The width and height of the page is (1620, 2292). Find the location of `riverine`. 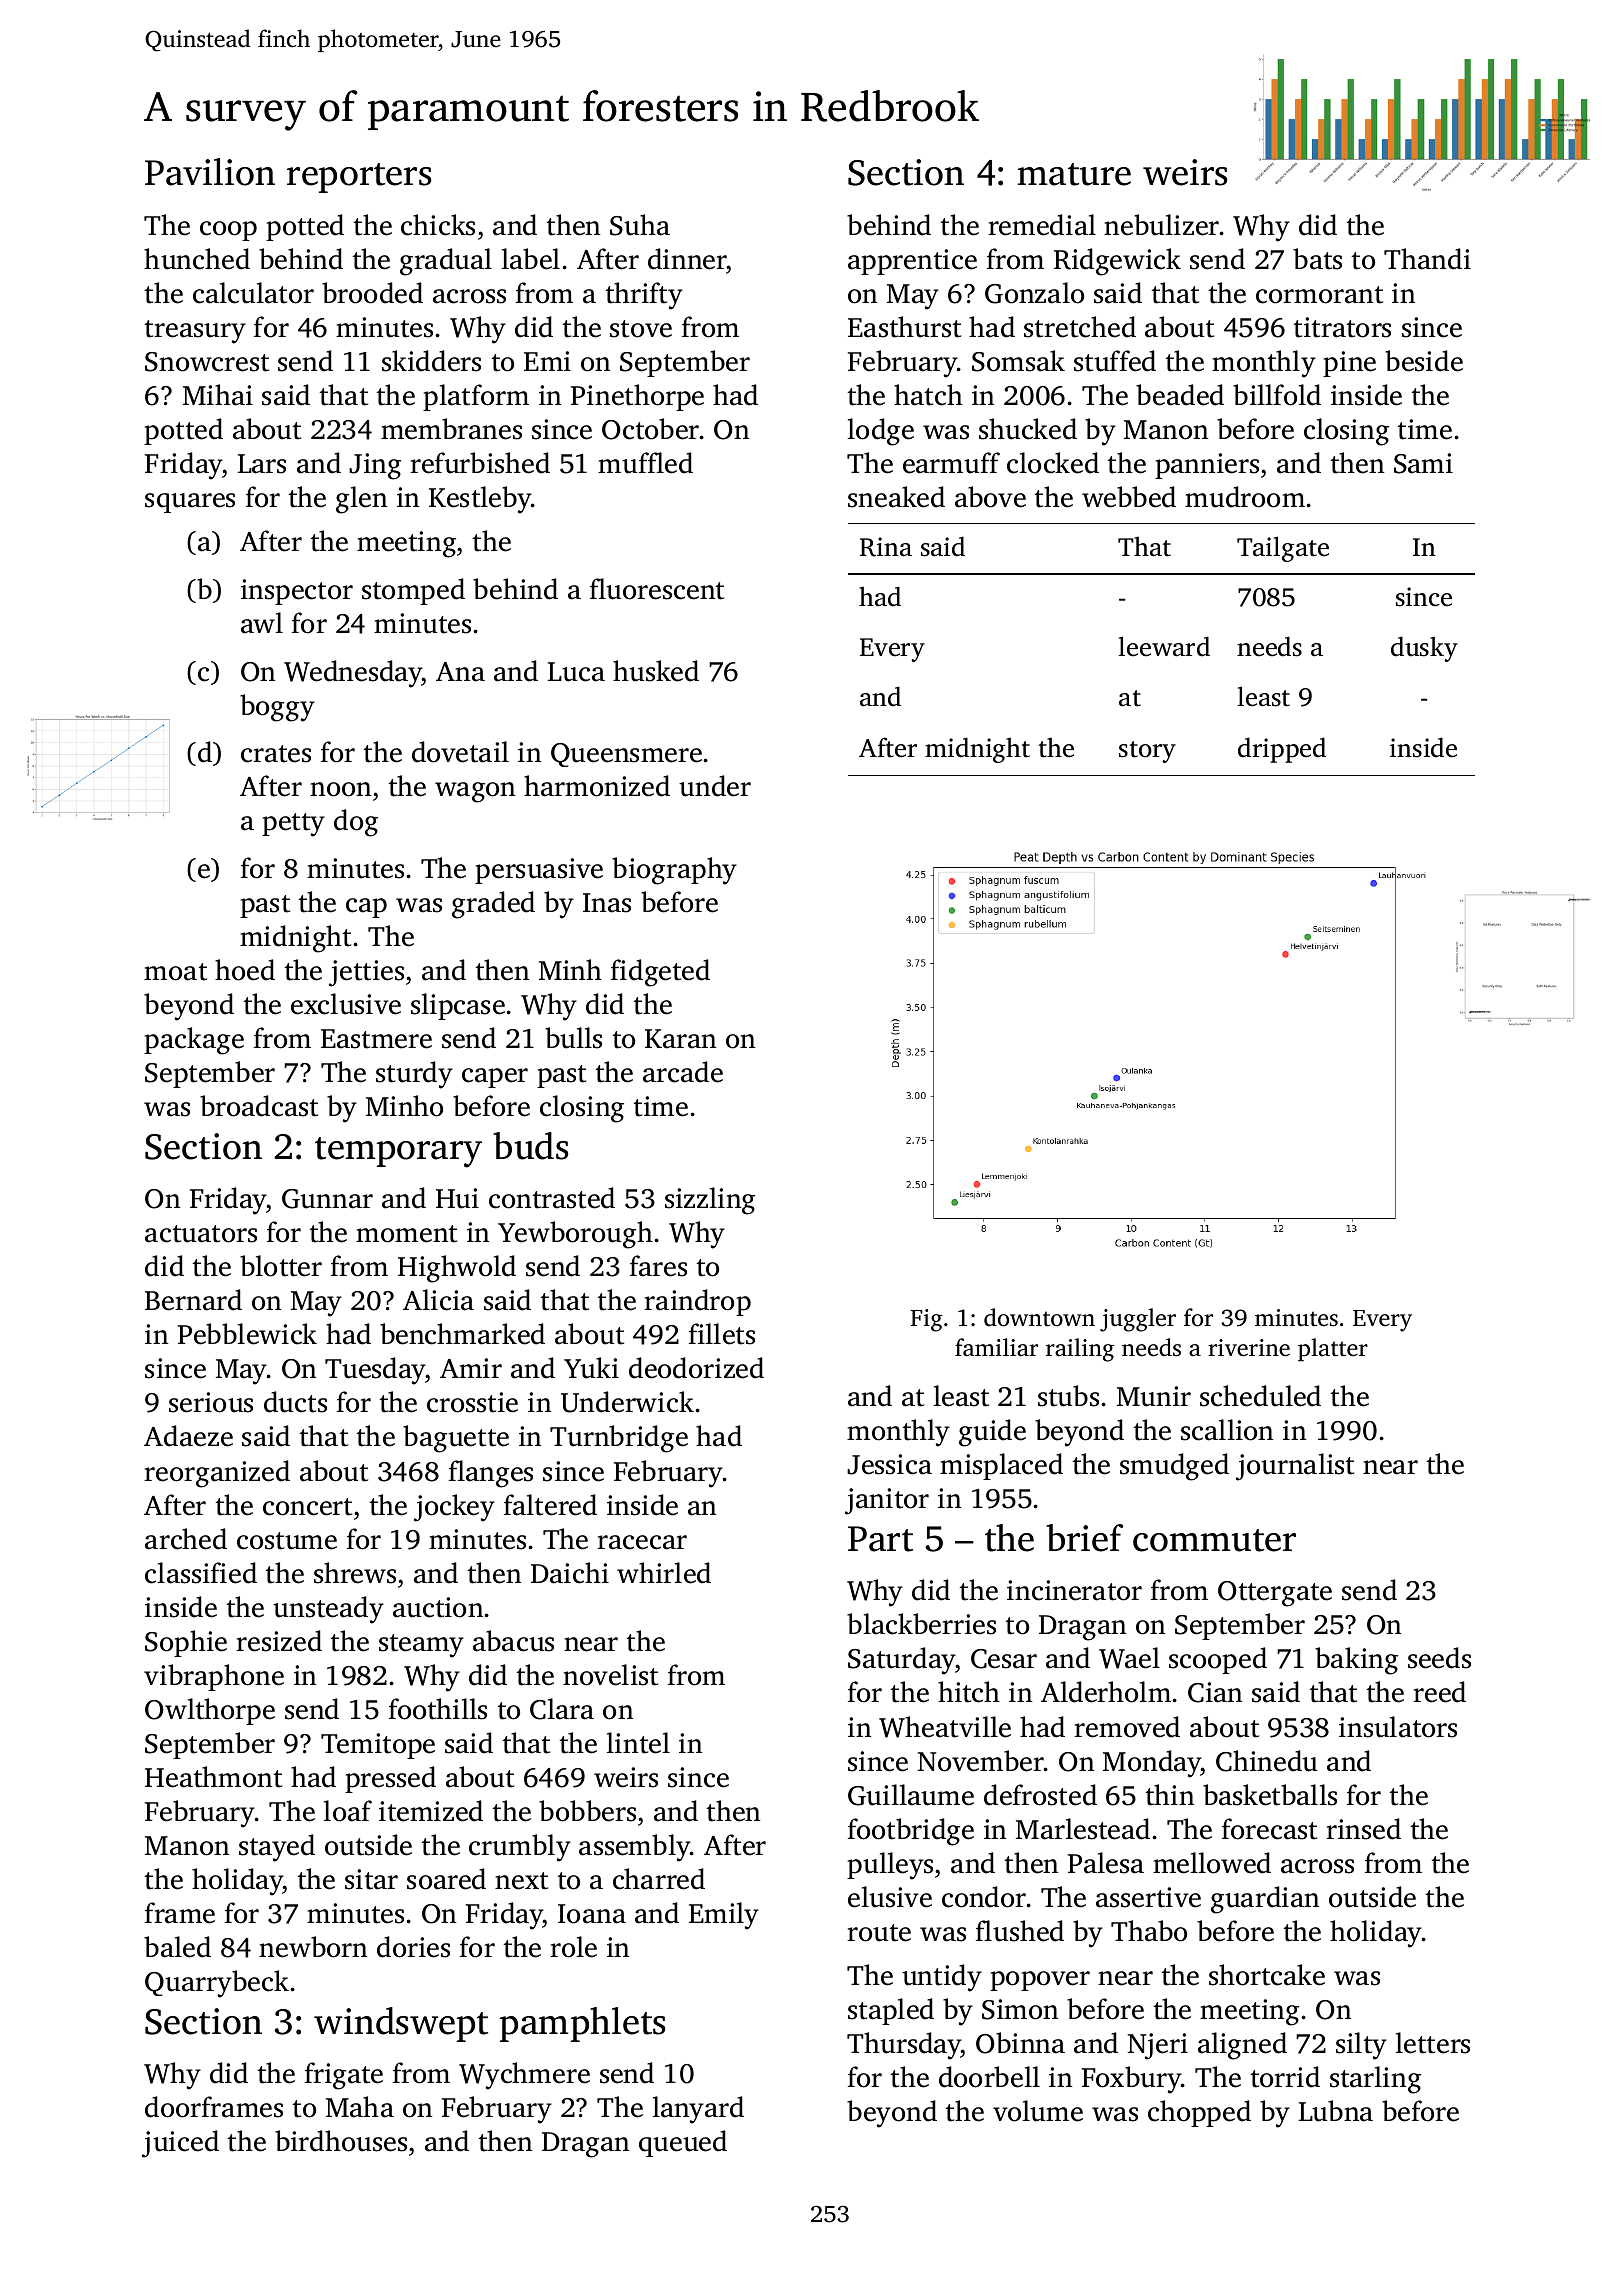

riverine is located at coordinates (1249, 1348).
